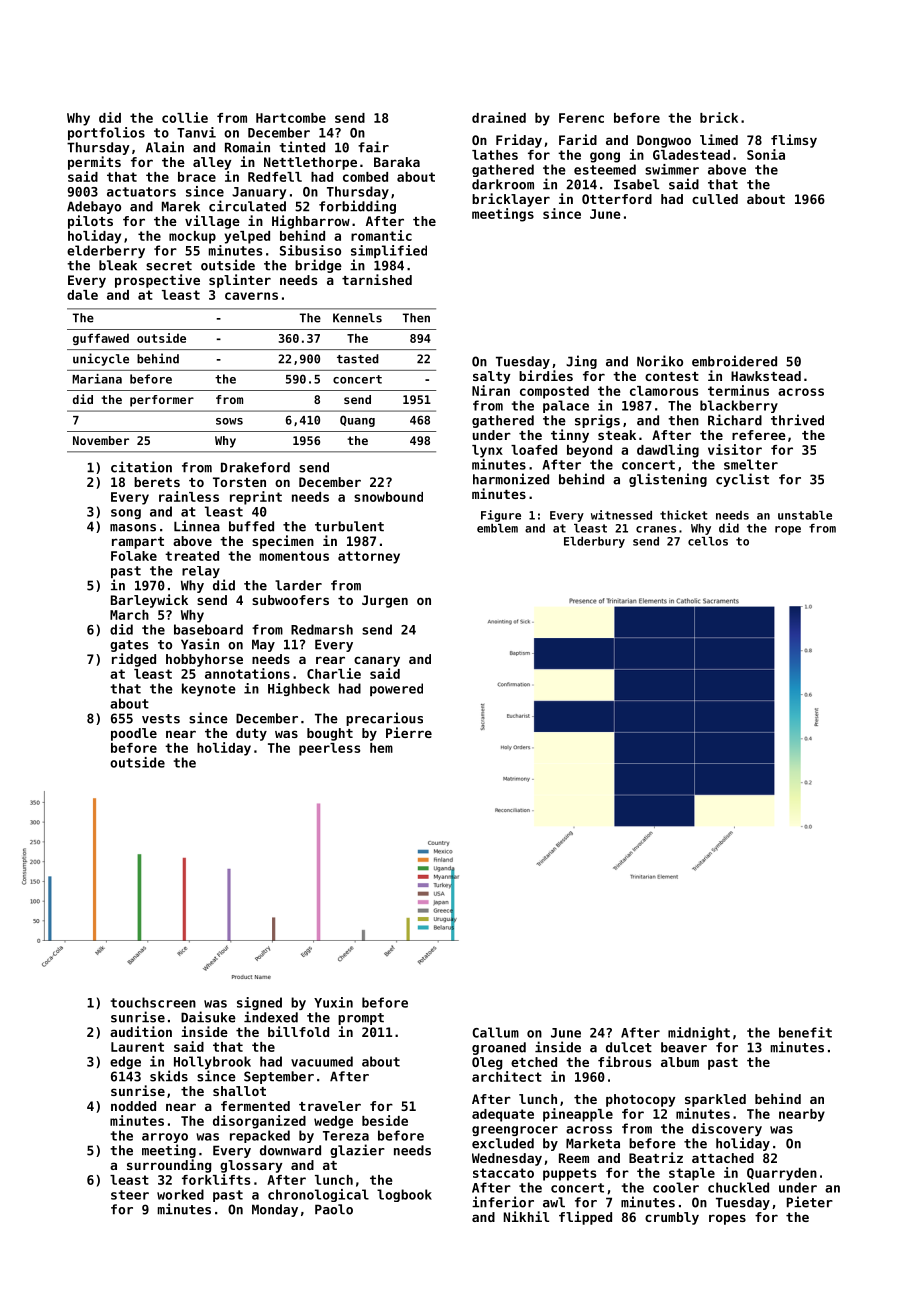 This document has height=1316, width=908. What do you see at coordinates (497, 528) in the document?
I see `emblem` at bounding box center [497, 528].
